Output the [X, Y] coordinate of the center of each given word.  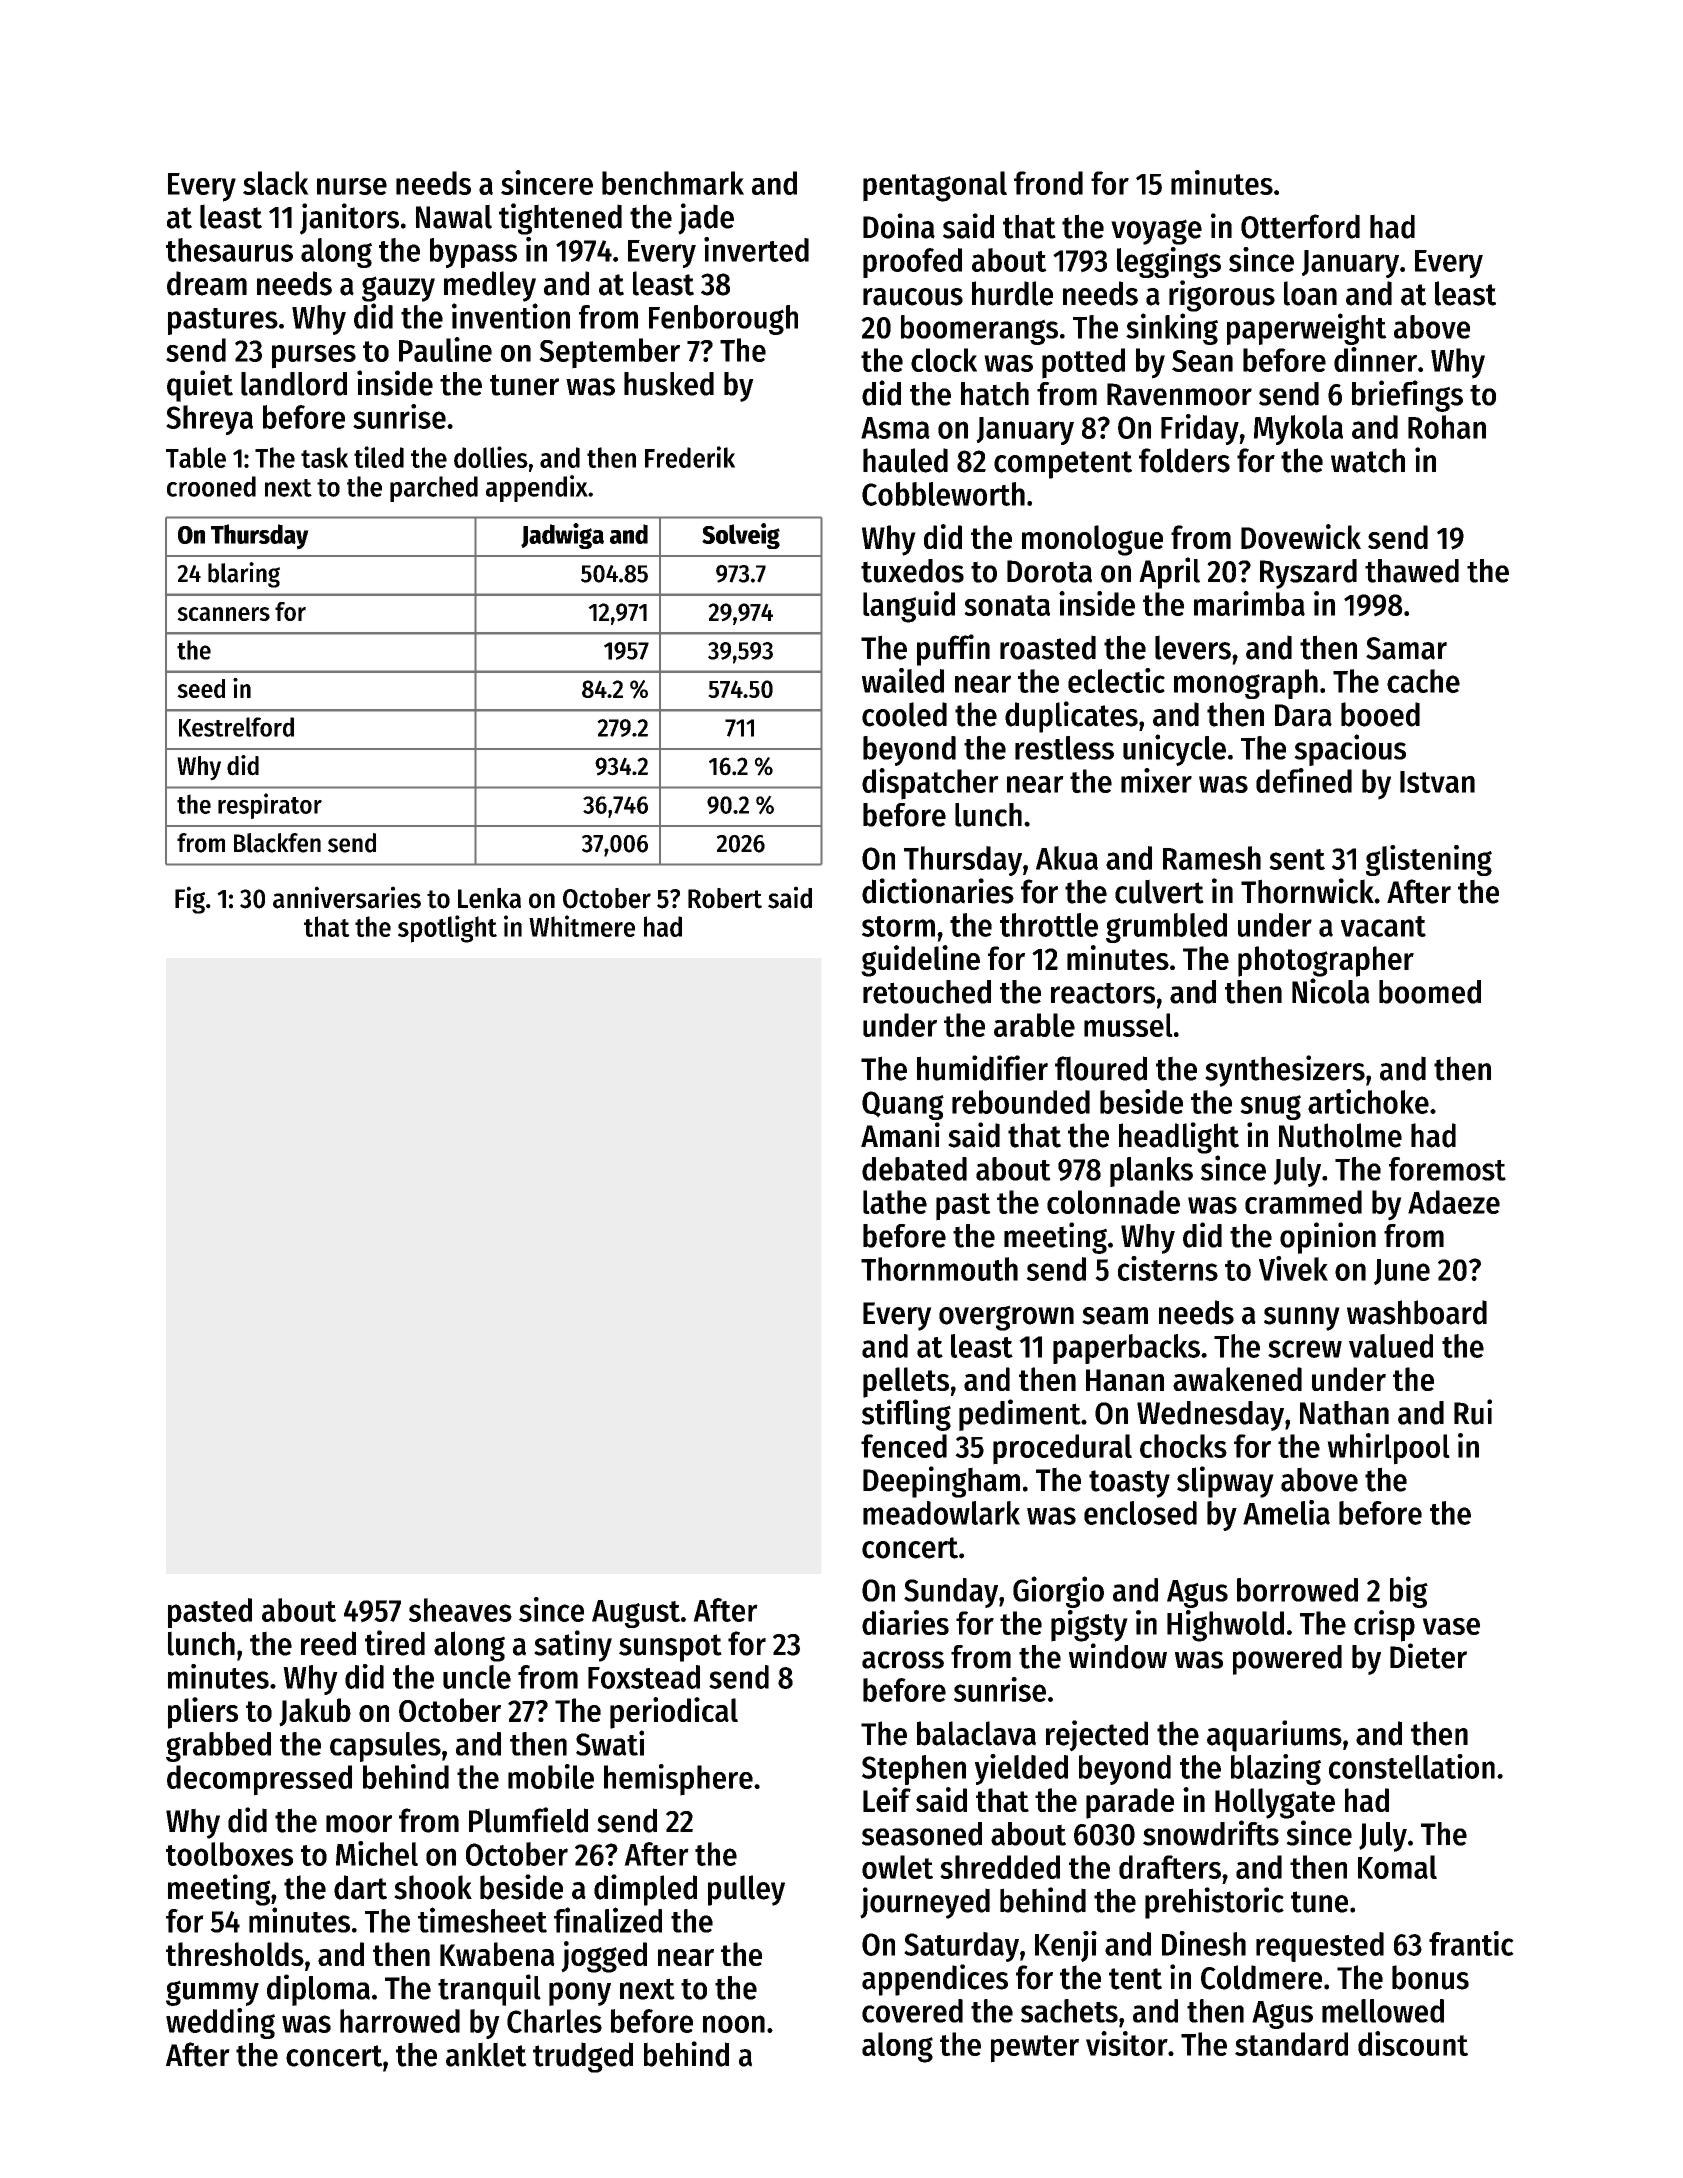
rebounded [1021, 1102]
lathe [895, 1202]
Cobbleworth [943, 494]
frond [1048, 183]
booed [1380, 714]
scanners [223, 614]
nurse [352, 186]
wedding [220, 2023]
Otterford [1300, 226]
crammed [1303, 1202]
